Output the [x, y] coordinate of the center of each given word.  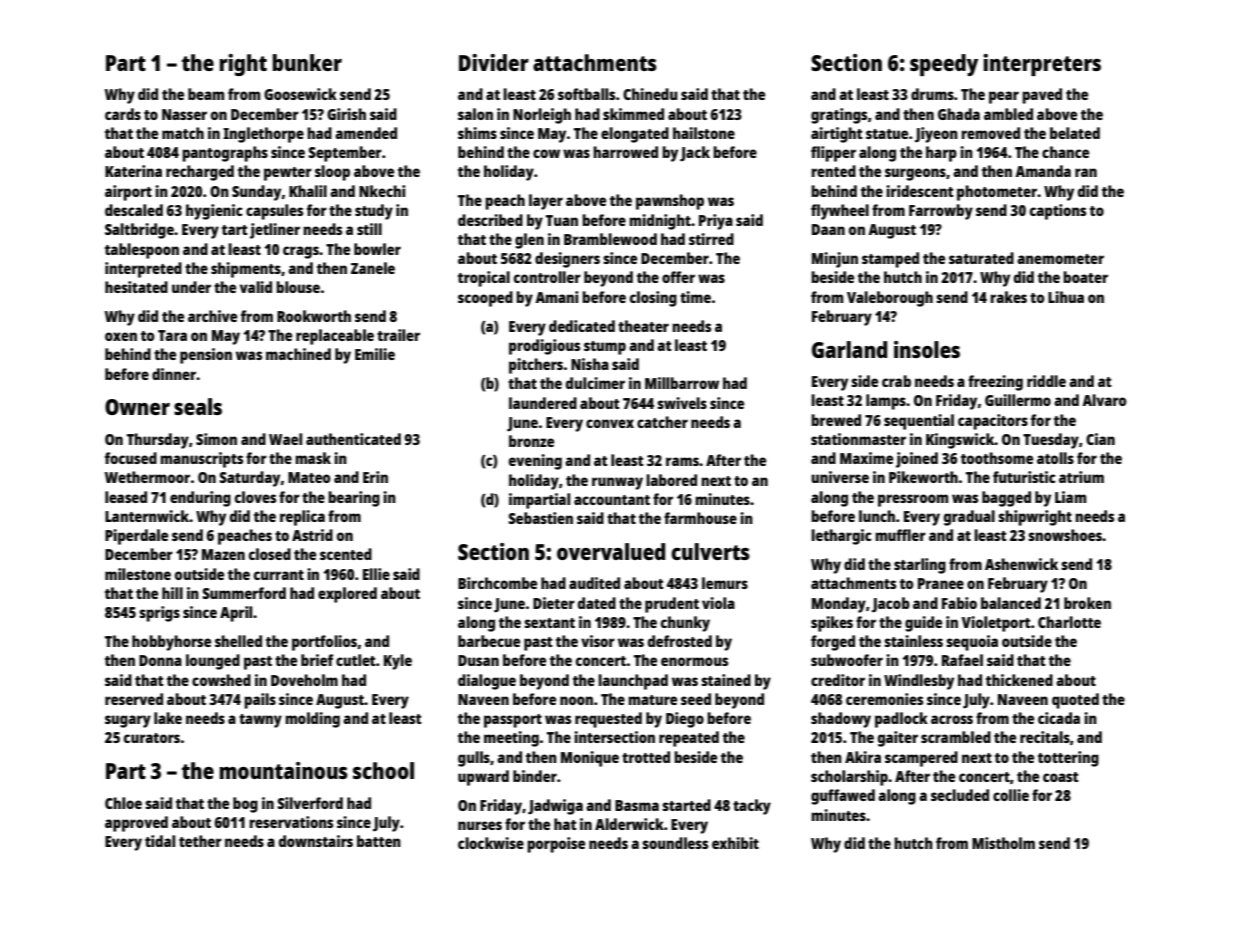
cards [123, 114]
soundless [675, 843]
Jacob [891, 605]
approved [136, 824]
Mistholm [1003, 843]
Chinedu [650, 94]
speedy [944, 65]
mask [313, 458]
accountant [612, 500]
